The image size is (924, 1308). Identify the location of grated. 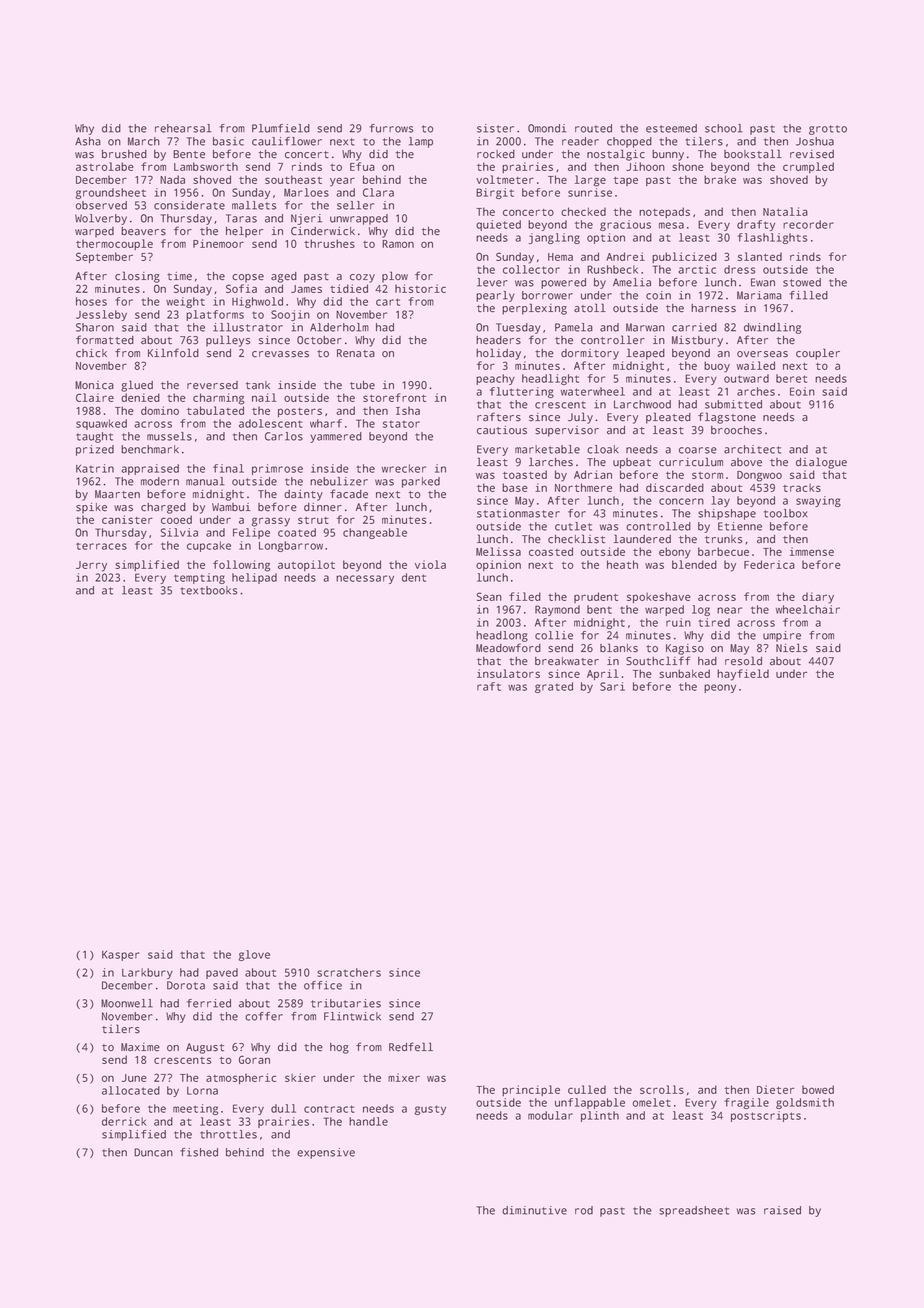
(554, 687).
